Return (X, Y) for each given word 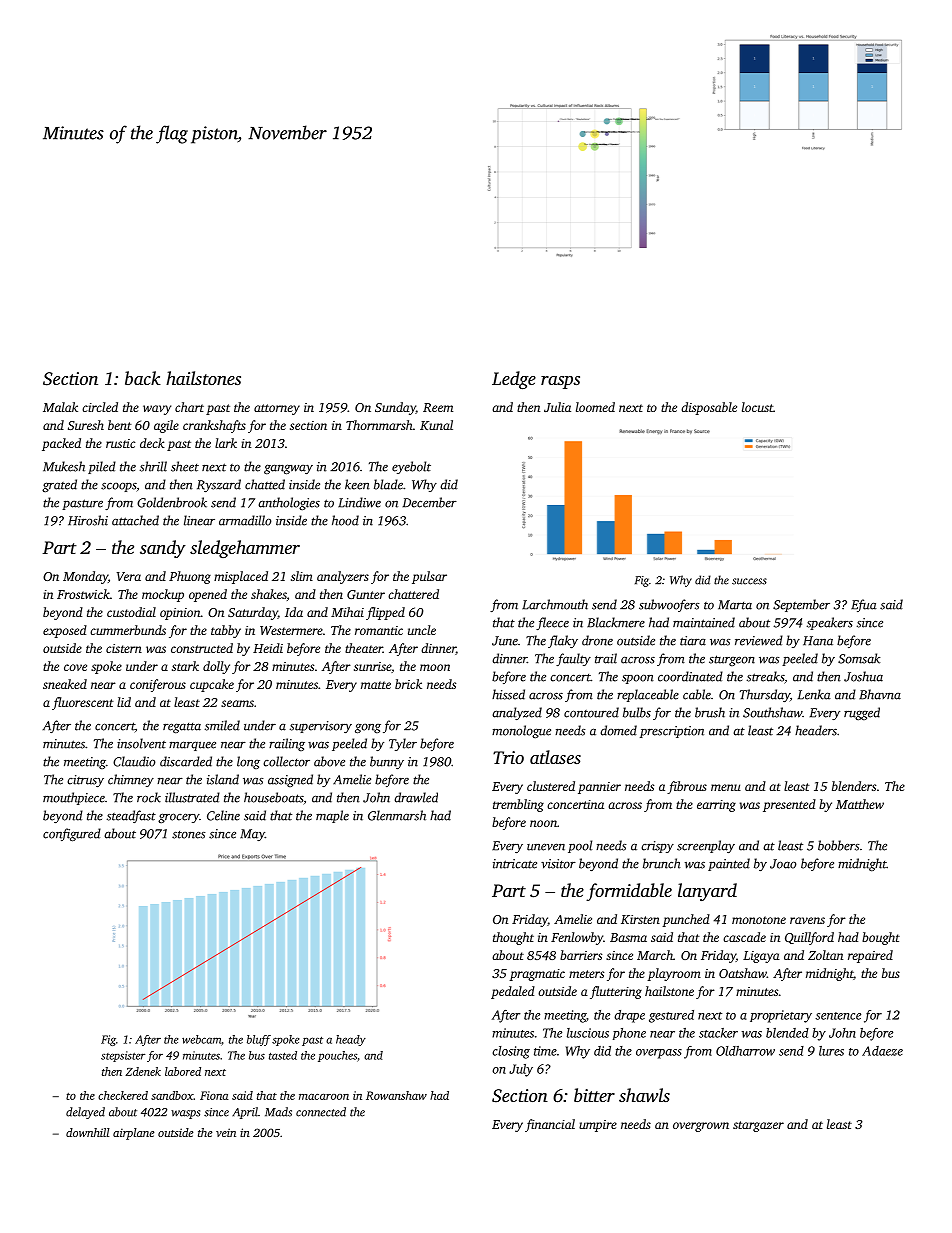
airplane (133, 1134)
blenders (854, 786)
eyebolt (411, 467)
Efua (864, 605)
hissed (508, 694)
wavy (157, 410)
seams (237, 703)
